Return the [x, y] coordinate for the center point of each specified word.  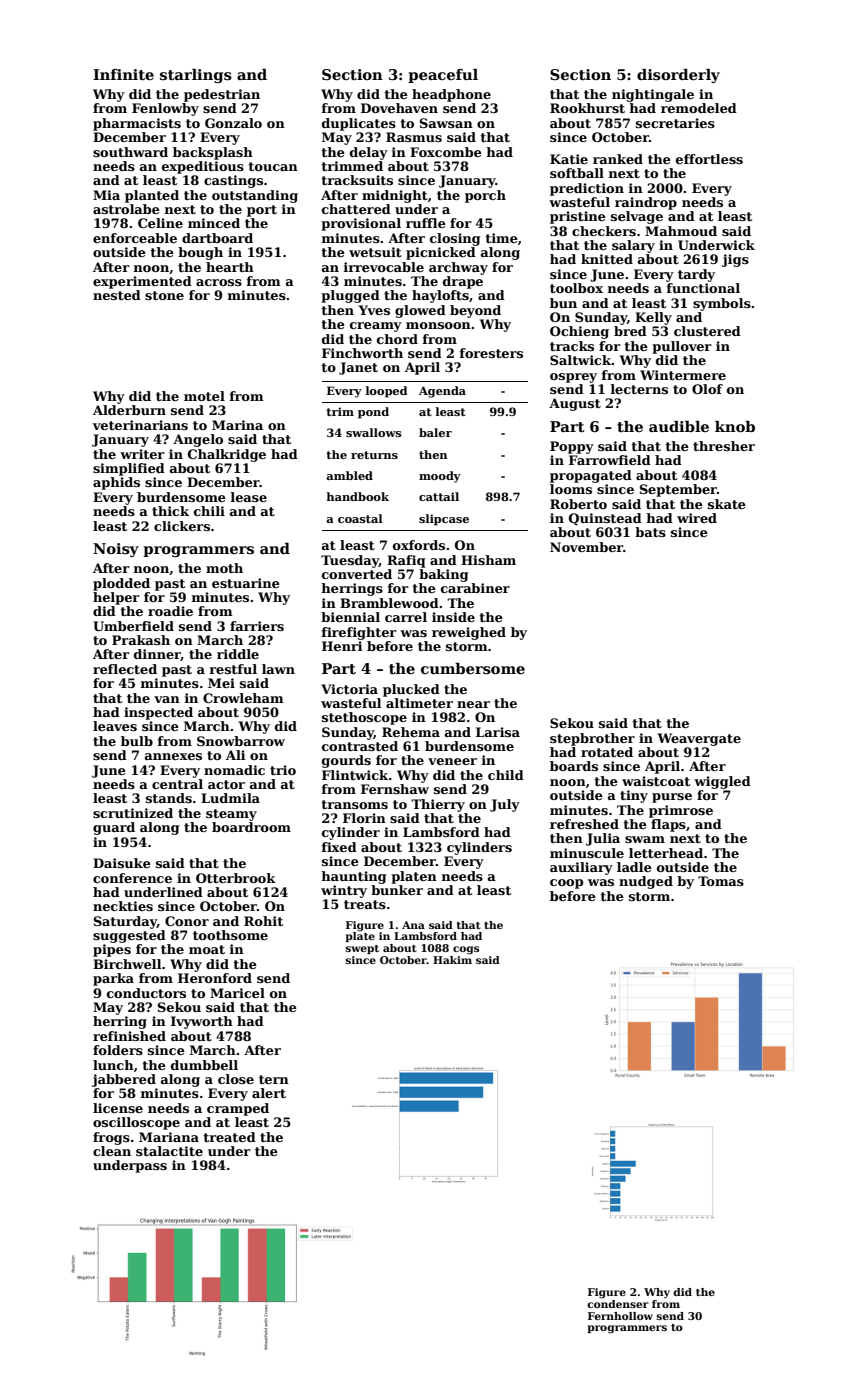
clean [112, 1151]
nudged [646, 882]
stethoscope [364, 718]
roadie [170, 611]
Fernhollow [620, 1316]
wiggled [722, 782]
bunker [397, 890]
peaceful [443, 76]
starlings [196, 76]
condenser [618, 1304]
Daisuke [122, 863]
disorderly [678, 76]
